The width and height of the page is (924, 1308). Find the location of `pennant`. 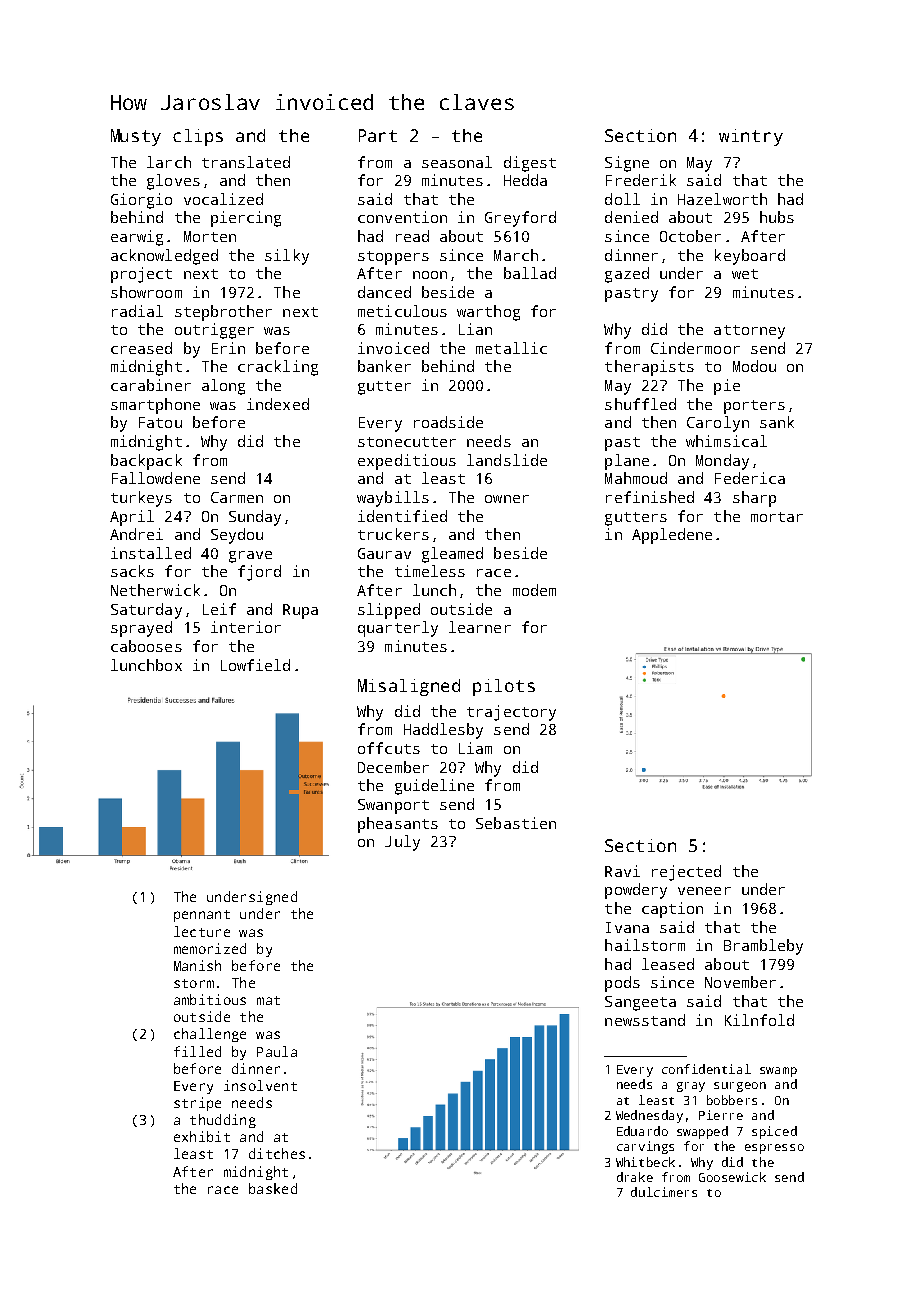

pennant is located at coordinates (202, 916).
